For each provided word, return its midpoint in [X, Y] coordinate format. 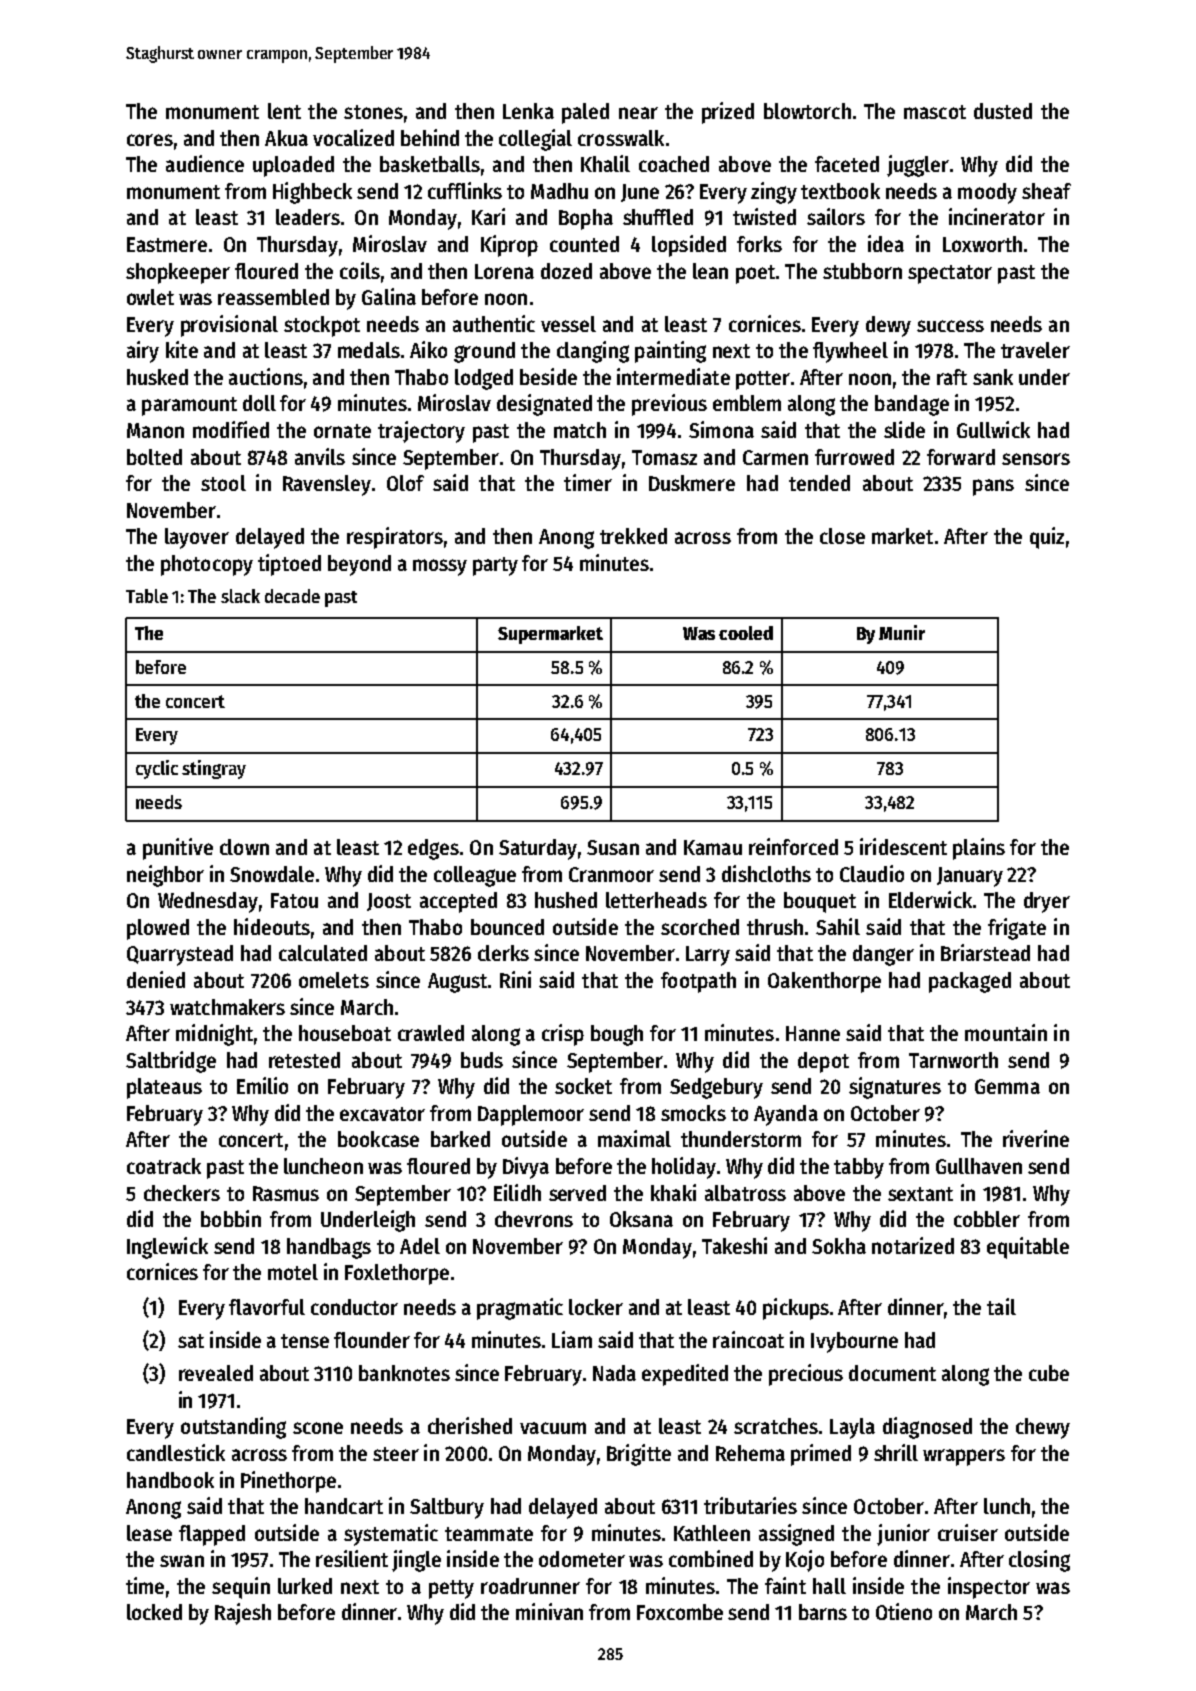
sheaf [1046, 191]
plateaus [164, 1088]
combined [711, 1558]
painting [670, 352]
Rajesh [243, 1614]
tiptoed [289, 565]
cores [150, 140]
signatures [895, 1088]
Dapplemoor [531, 1115]
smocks [693, 1113]
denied [156, 979]
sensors [1036, 459]
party [495, 566]
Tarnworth [953, 1060]
